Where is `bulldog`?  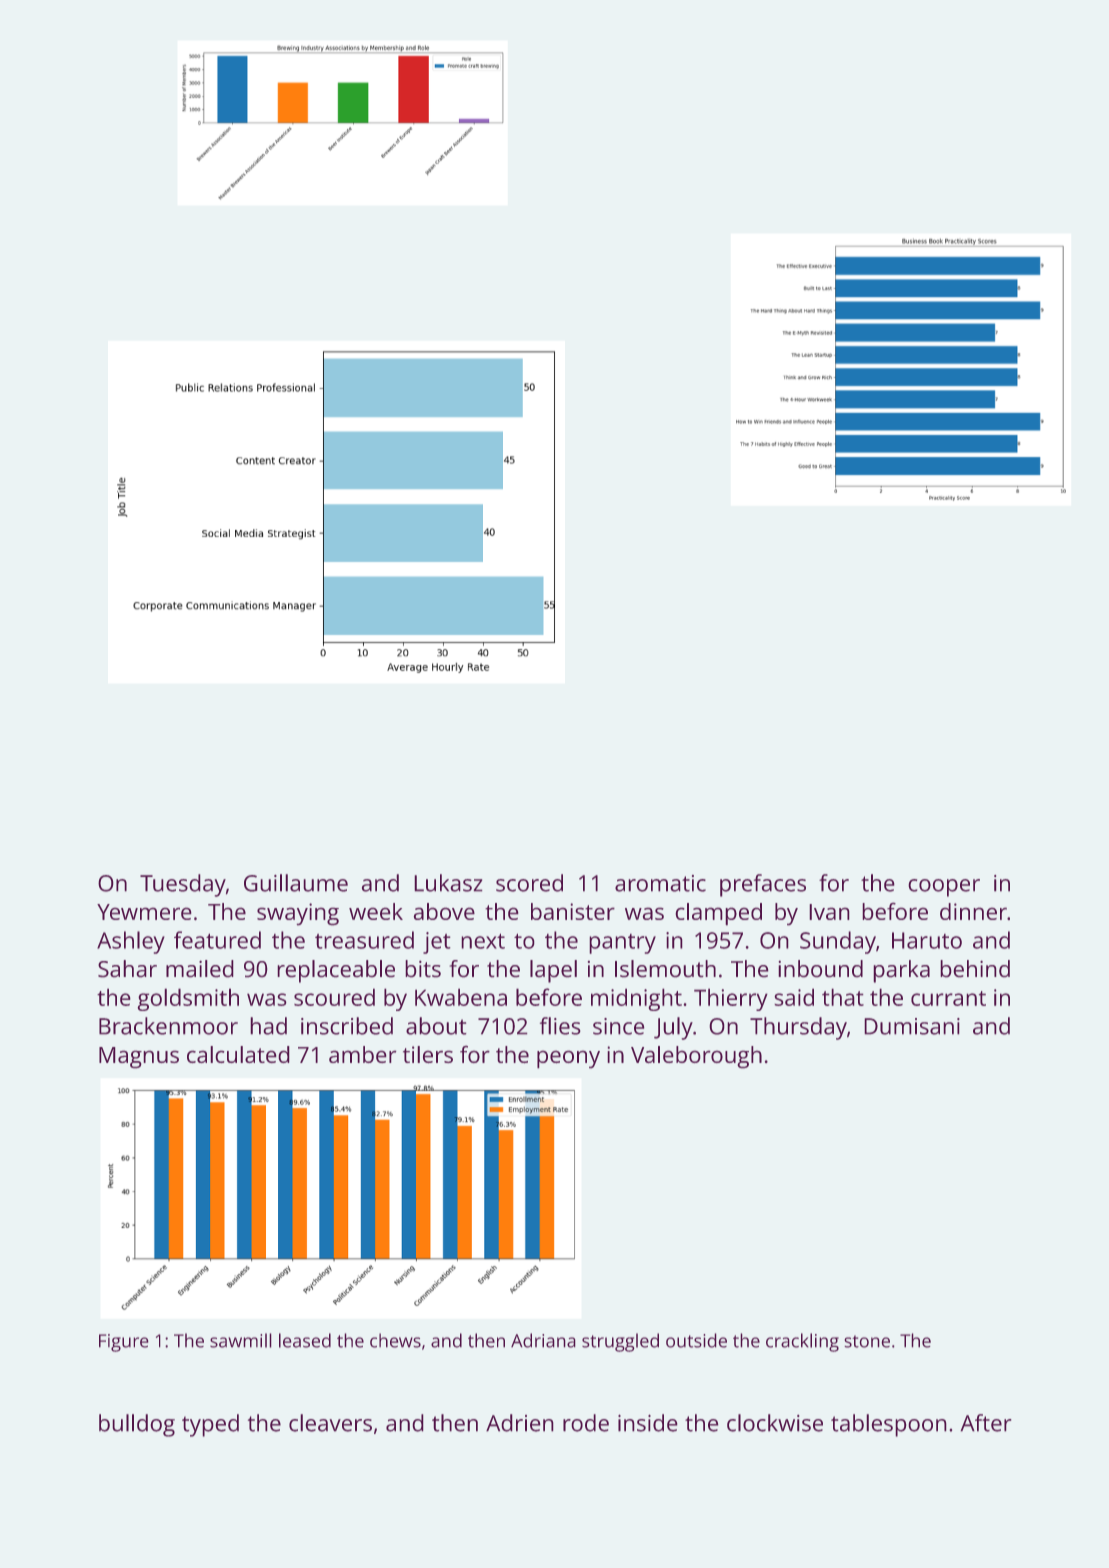 bulldog is located at coordinates (137, 1425).
